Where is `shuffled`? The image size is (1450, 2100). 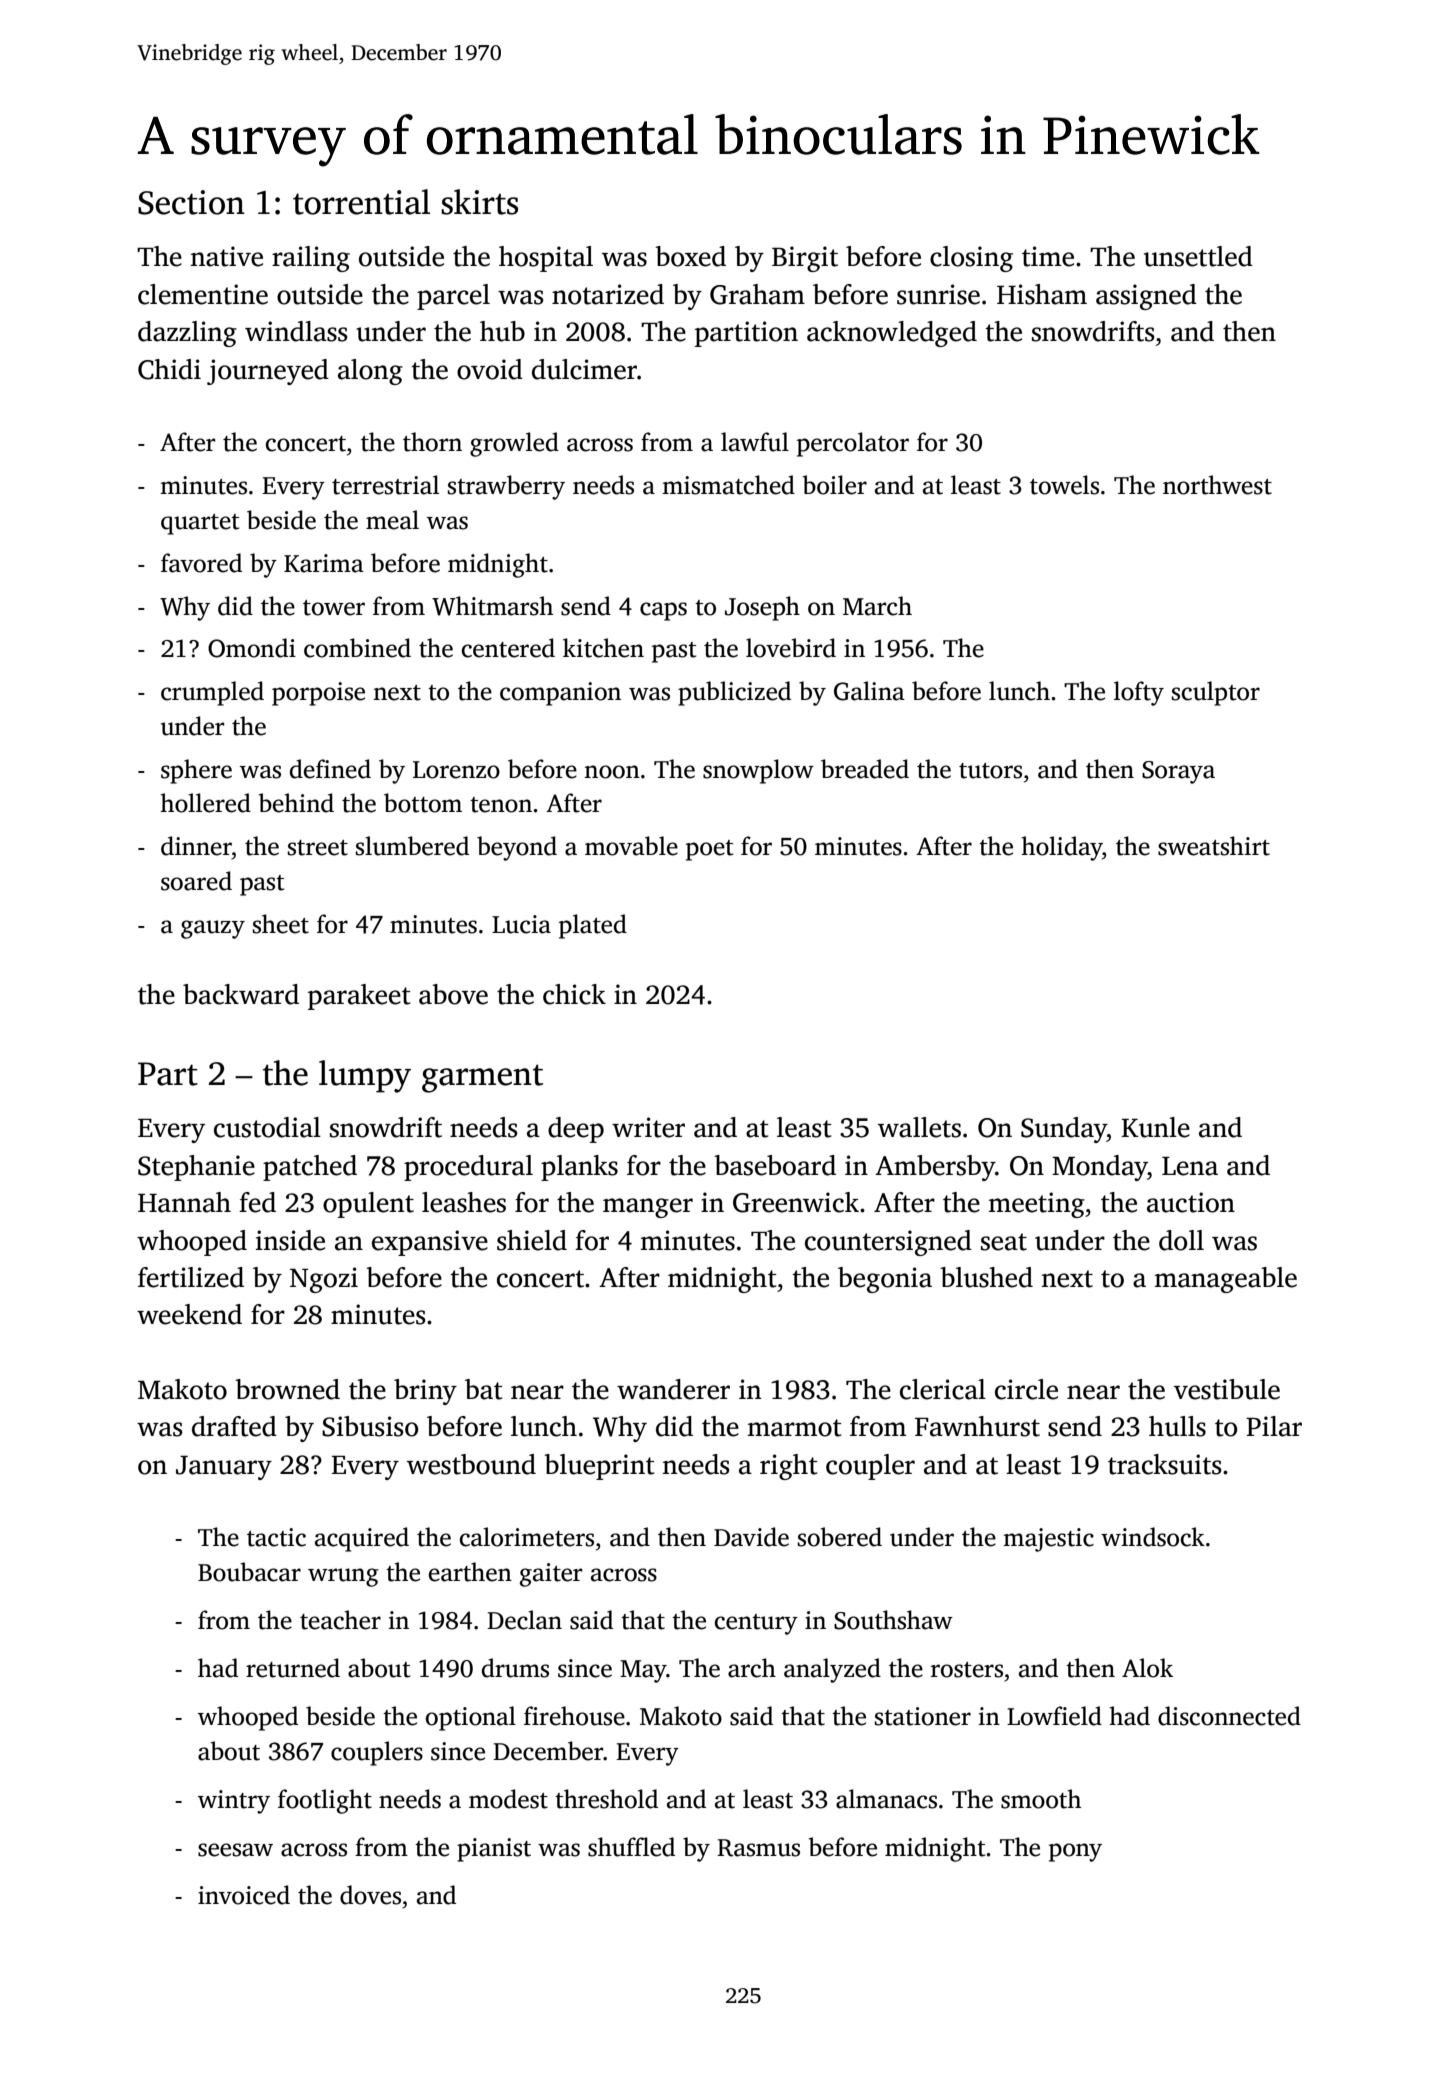
shuffled is located at coordinates (631, 1847).
